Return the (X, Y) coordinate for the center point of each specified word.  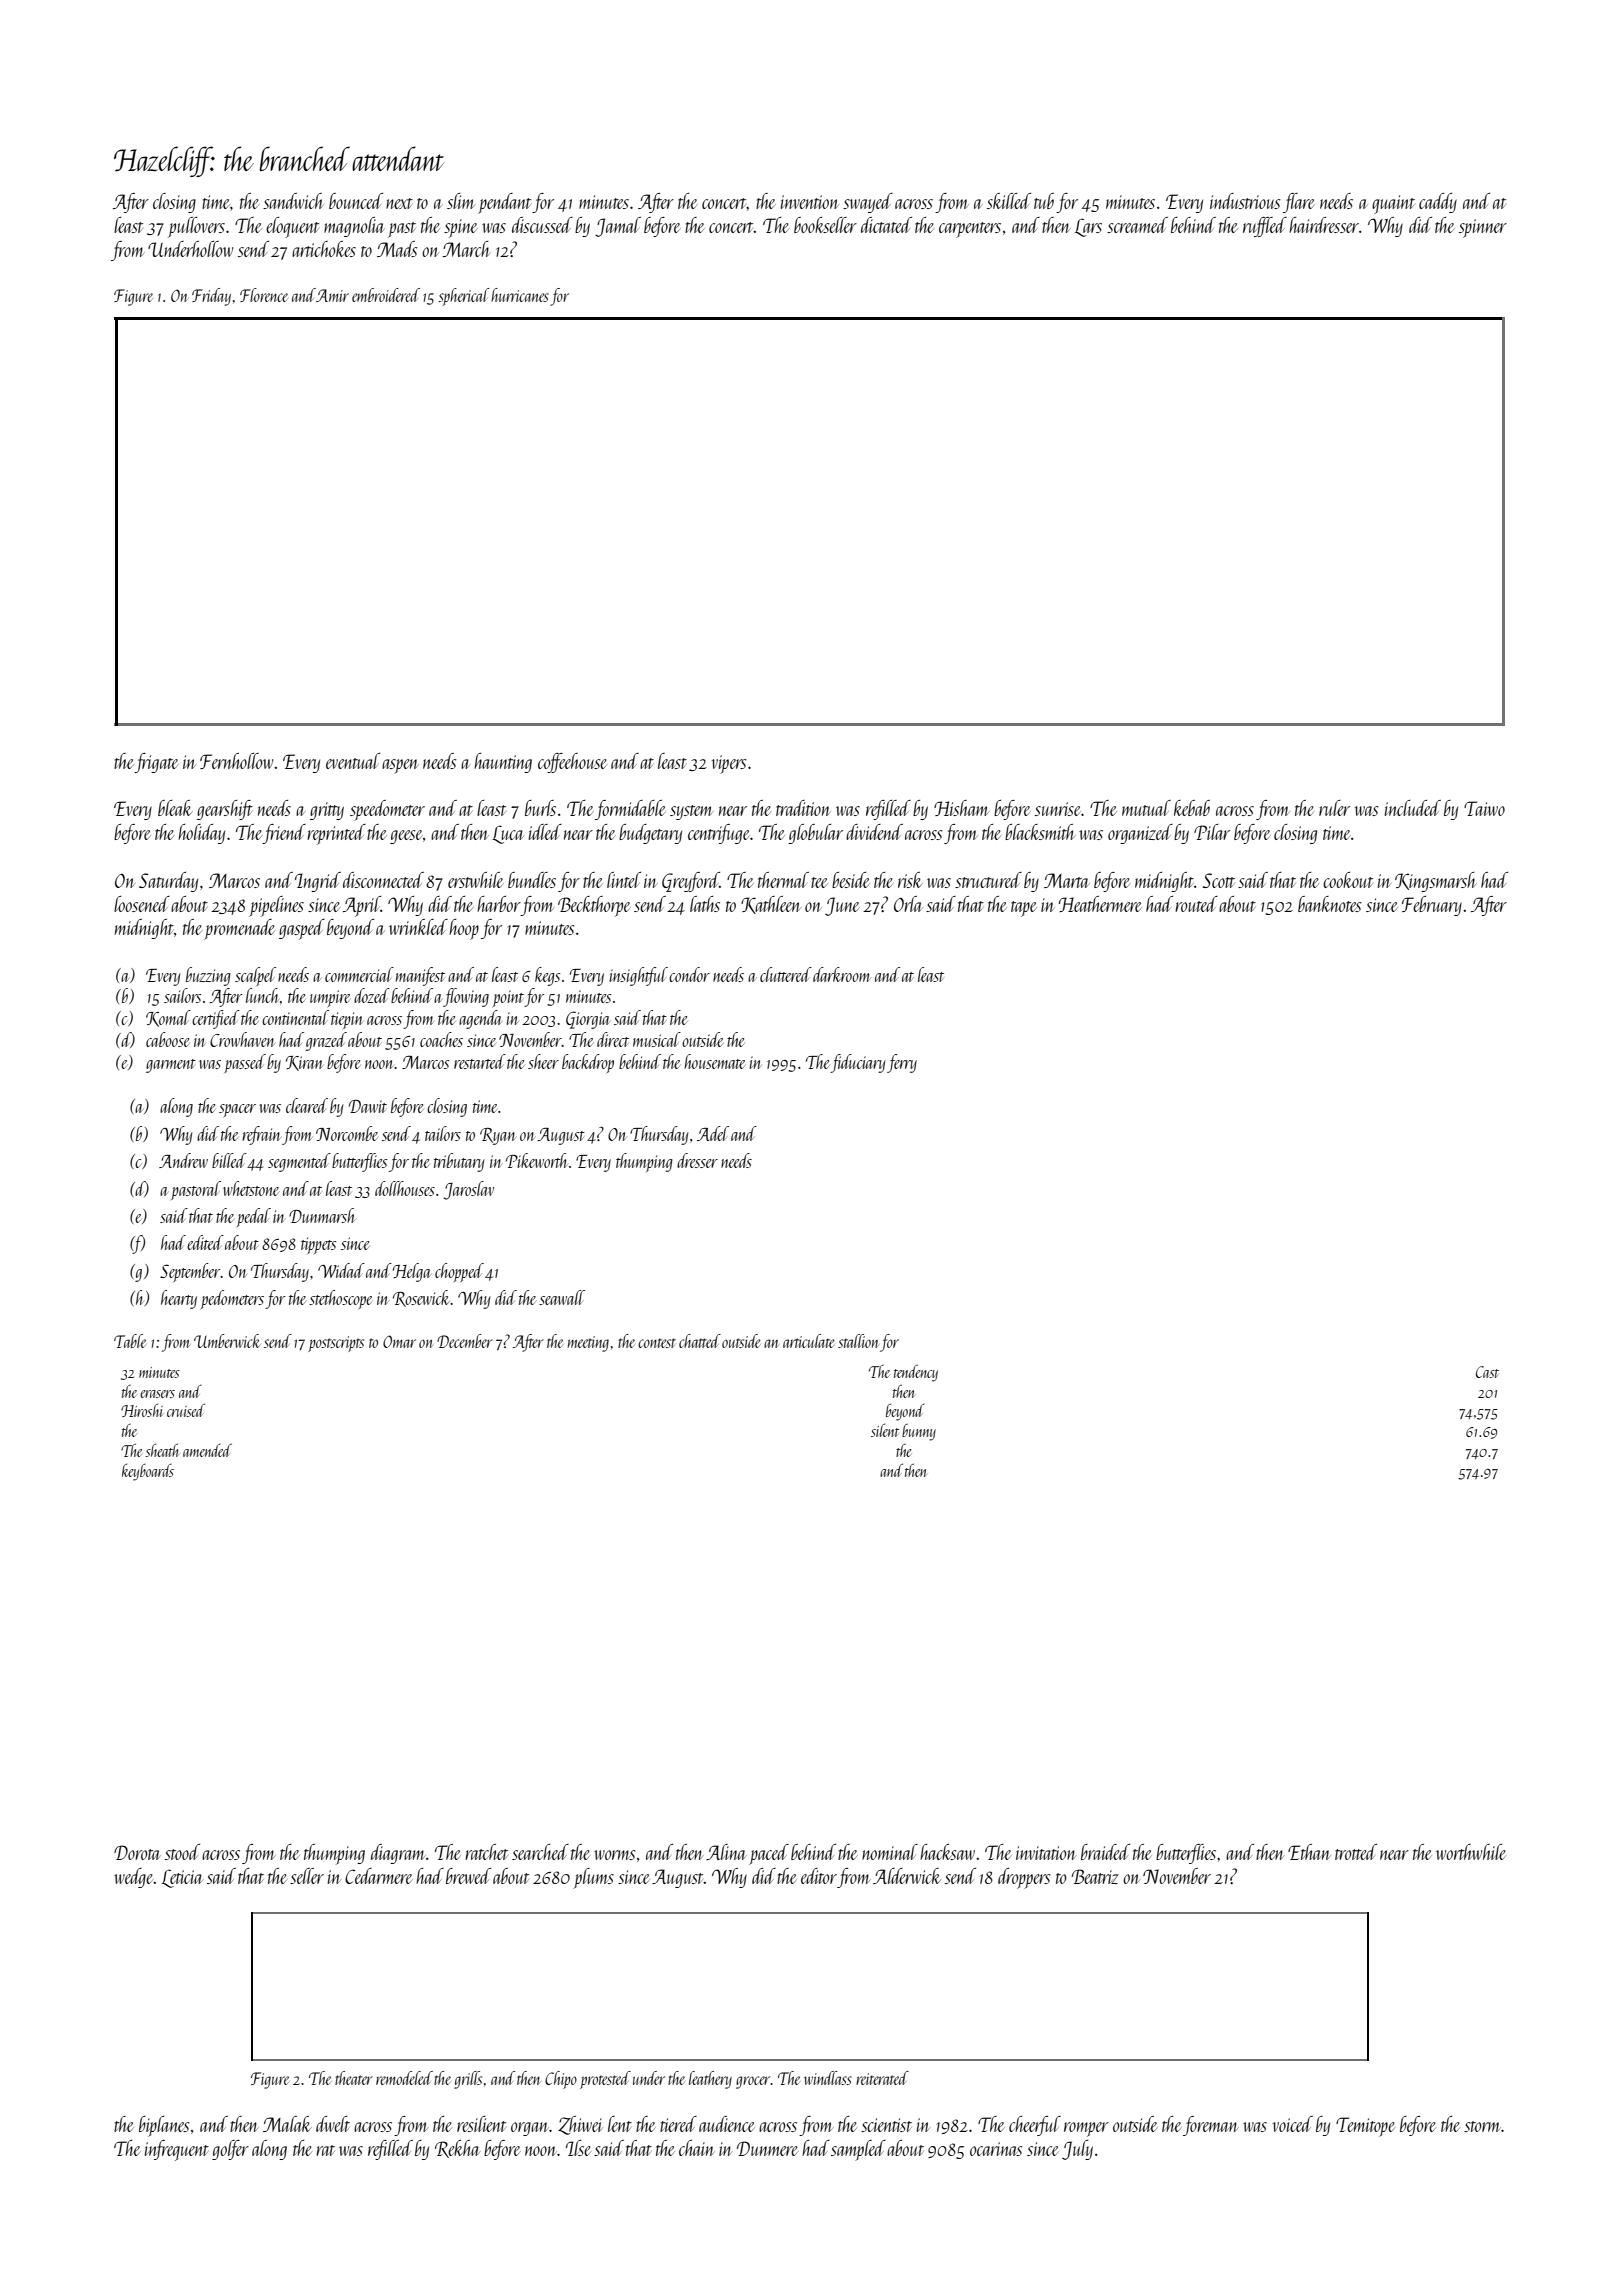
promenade (239, 929)
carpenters (970, 230)
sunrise (1058, 809)
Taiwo (1484, 808)
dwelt (333, 2124)
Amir (332, 295)
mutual (1146, 808)
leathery (710, 2080)
